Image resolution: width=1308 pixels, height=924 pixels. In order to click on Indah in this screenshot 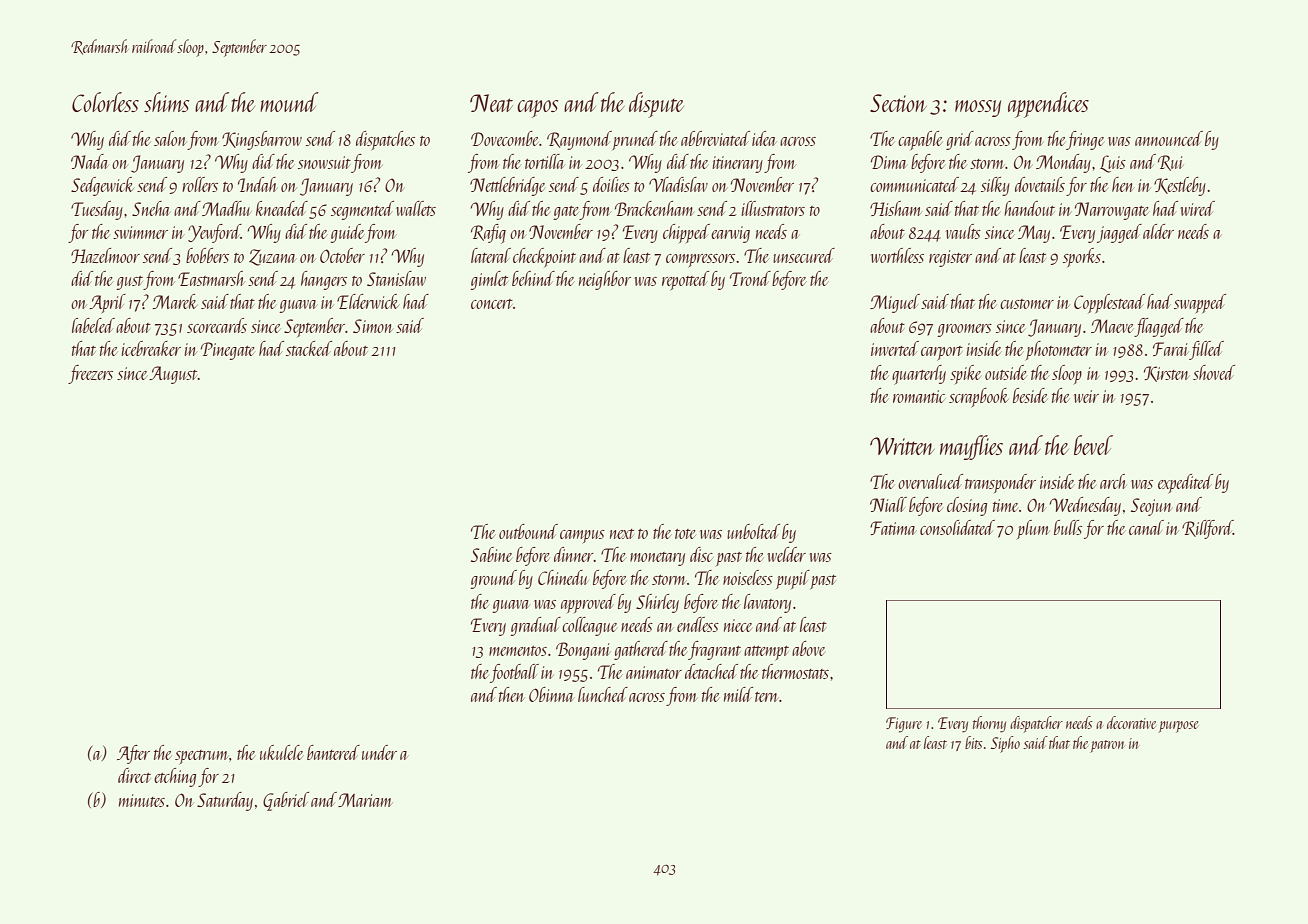, I will do `click(257, 184)`.
